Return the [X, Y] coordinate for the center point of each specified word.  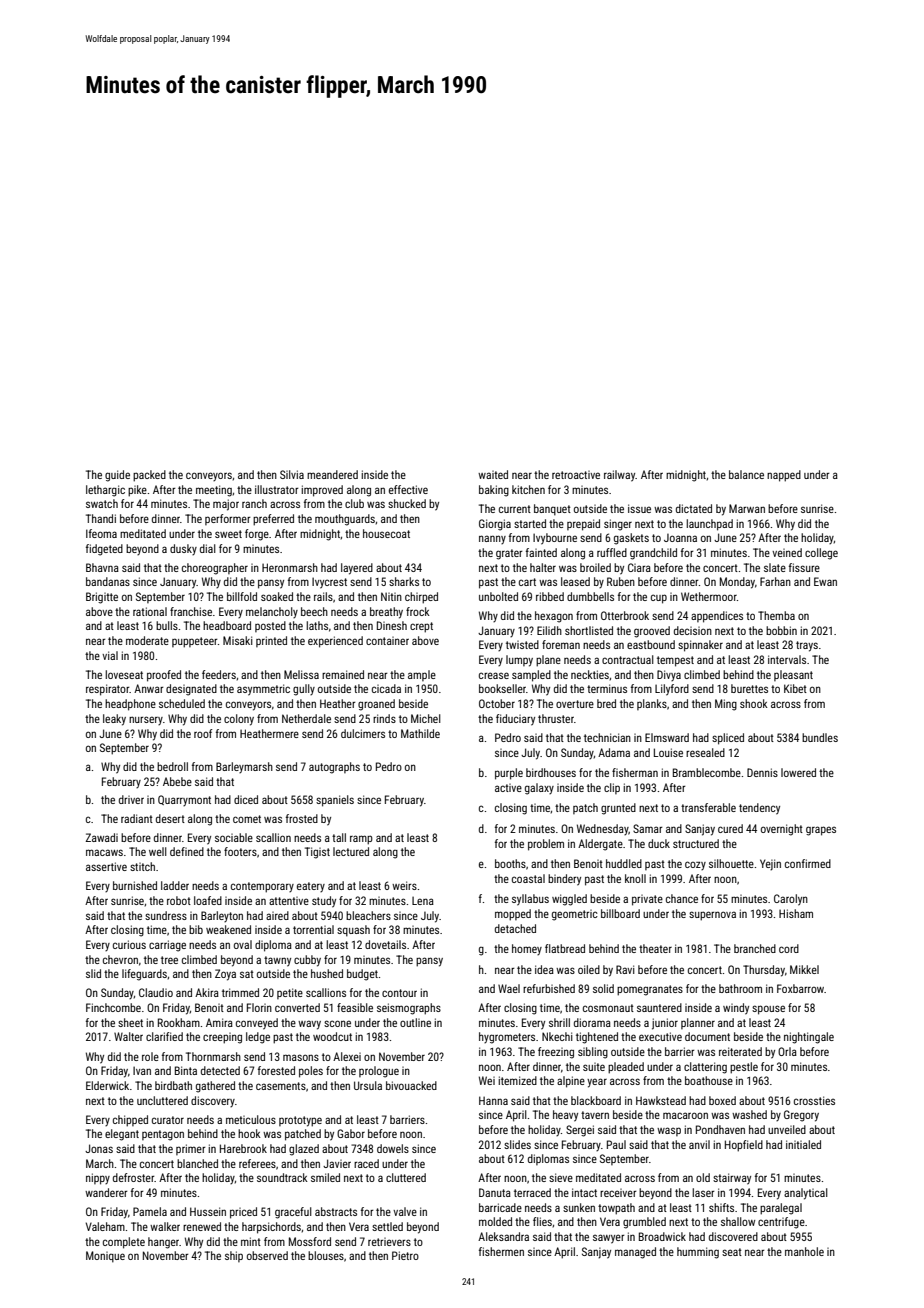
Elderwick [107, 1085]
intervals [787, 659]
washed [749, 1114]
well [158, 851]
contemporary [262, 887]
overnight [782, 830]
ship [234, 1256]
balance [746, 474]
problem [546, 845]
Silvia [292, 474]
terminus [607, 688]
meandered [332, 474]
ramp [361, 840]
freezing [556, 1053]
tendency [759, 809]
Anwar [149, 688]
